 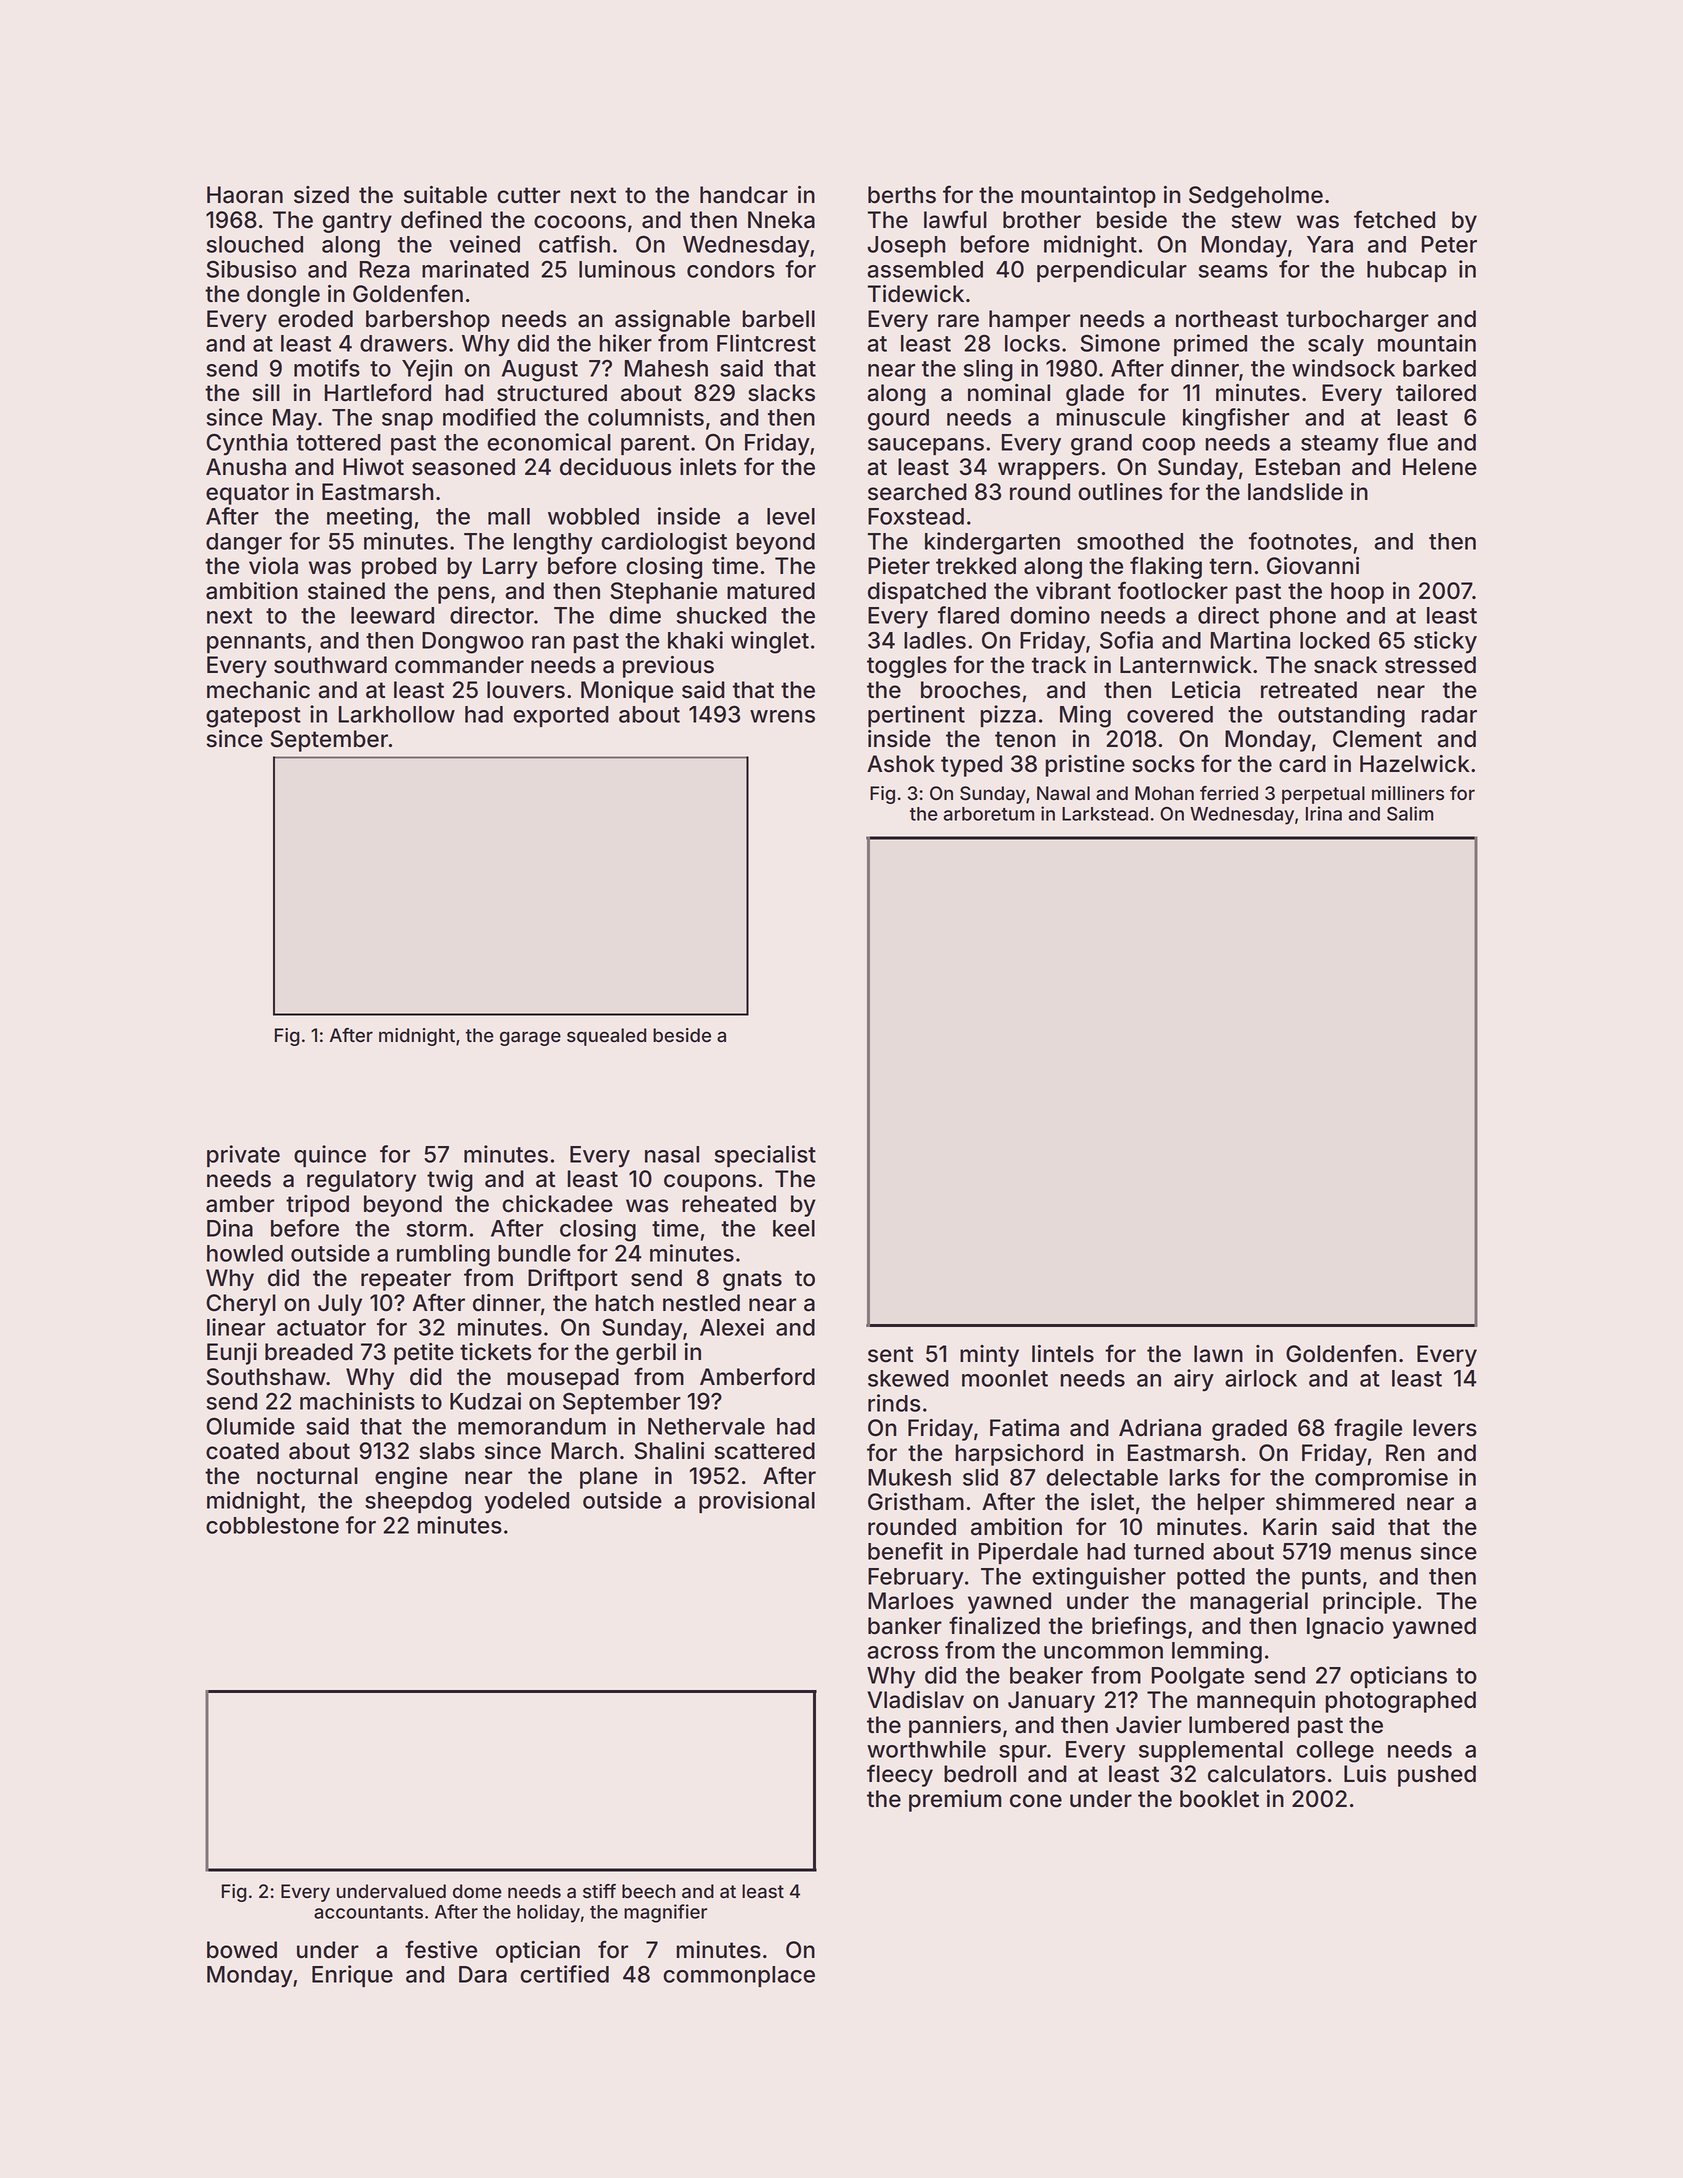 I want to click on levers, so click(x=1445, y=1428).
